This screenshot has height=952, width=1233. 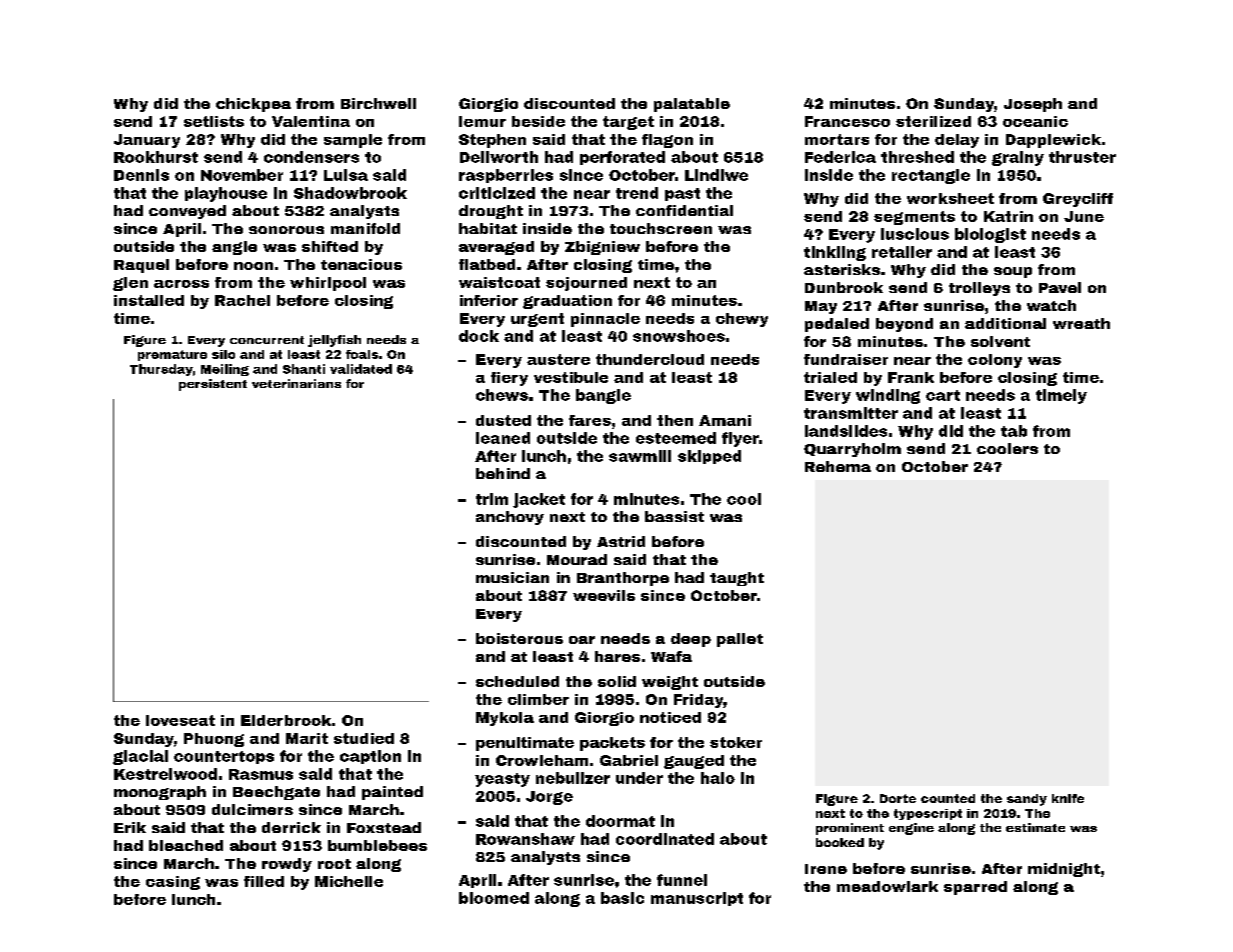 I want to click on pallet, so click(x=740, y=640).
